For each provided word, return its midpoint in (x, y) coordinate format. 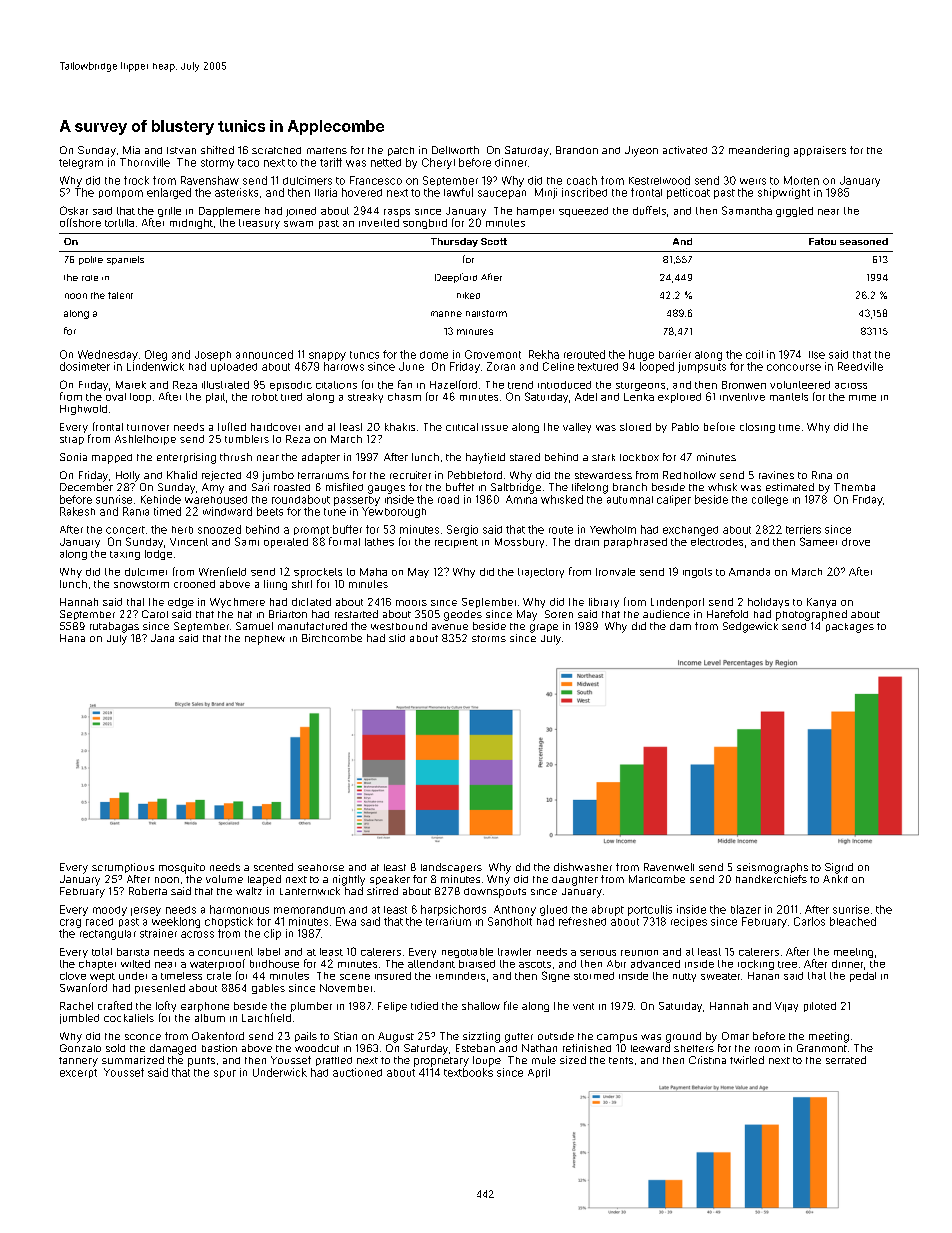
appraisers (820, 151)
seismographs (772, 868)
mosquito (182, 868)
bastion (219, 1048)
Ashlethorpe (145, 440)
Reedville (860, 366)
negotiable (467, 953)
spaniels (125, 260)
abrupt (608, 910)
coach (582, 180)
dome (434, 355)
